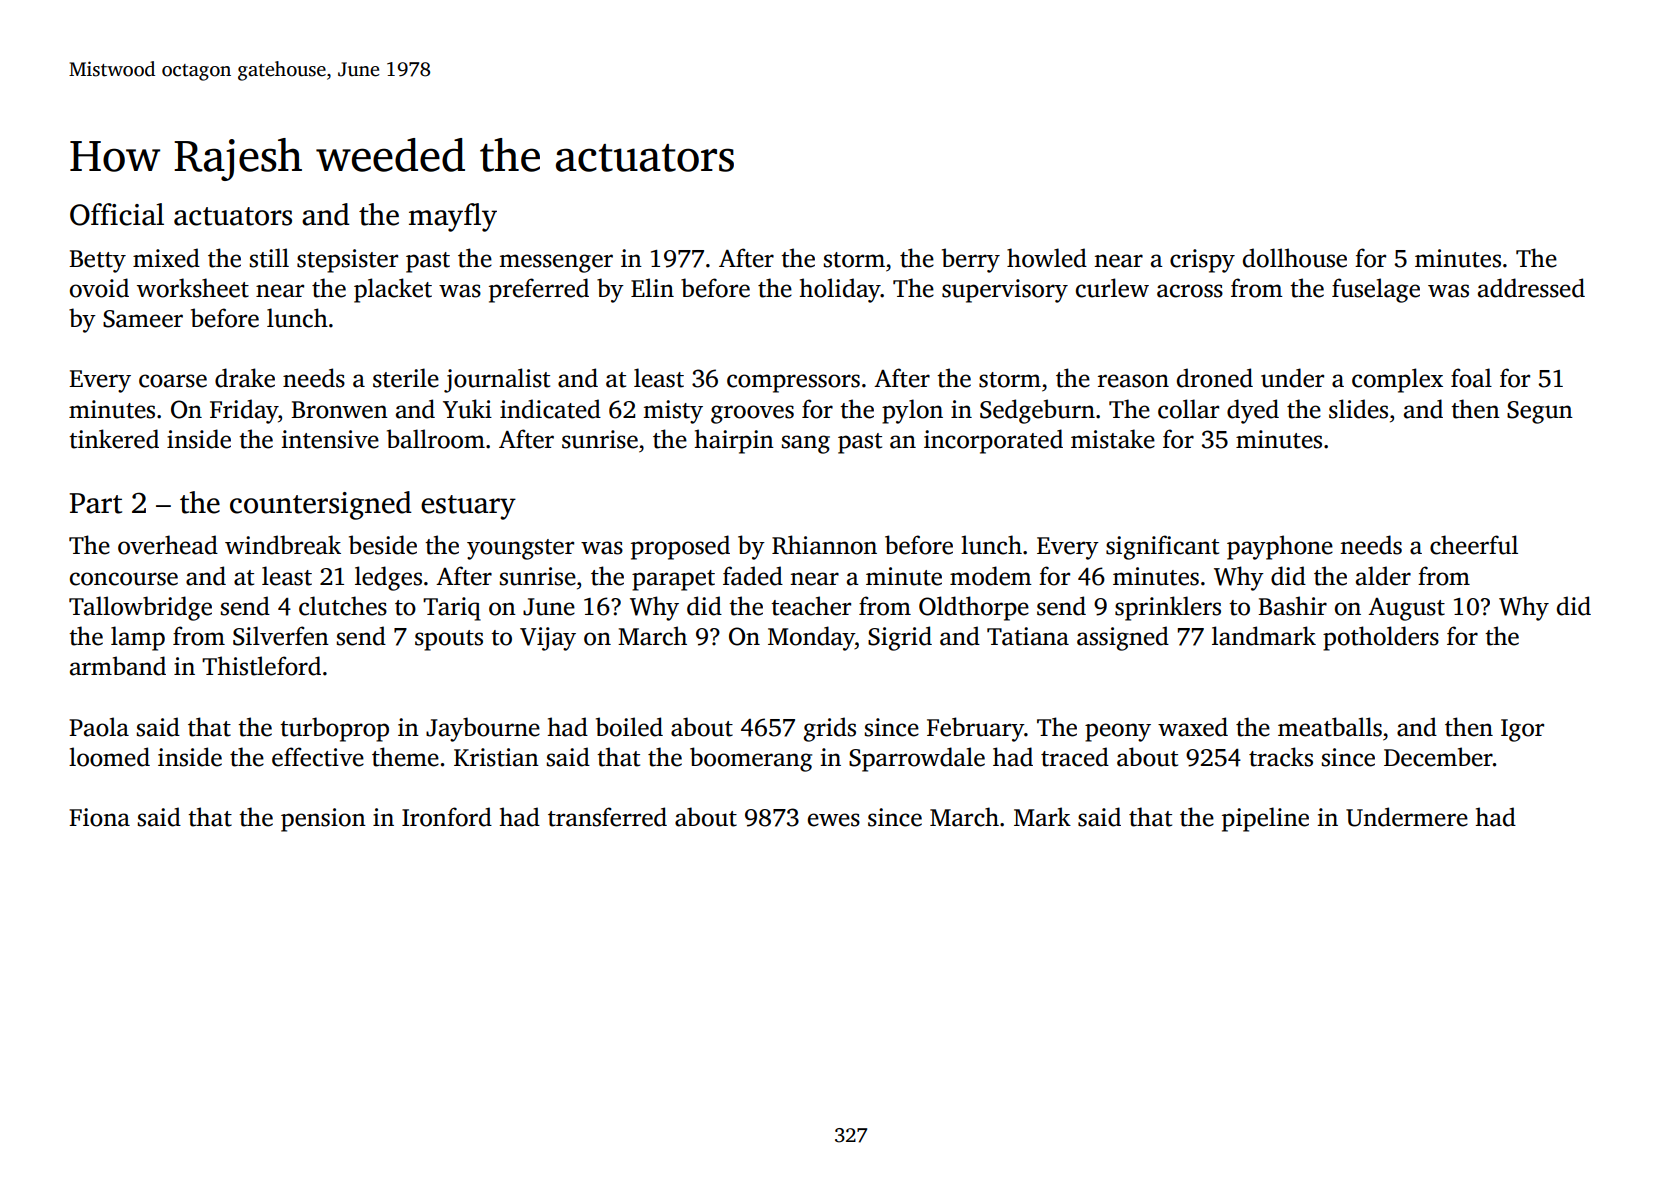  What do you see at coordinates (1005, 291) in the page?
I see `supervisory` at bounding box center [1005, 291].
